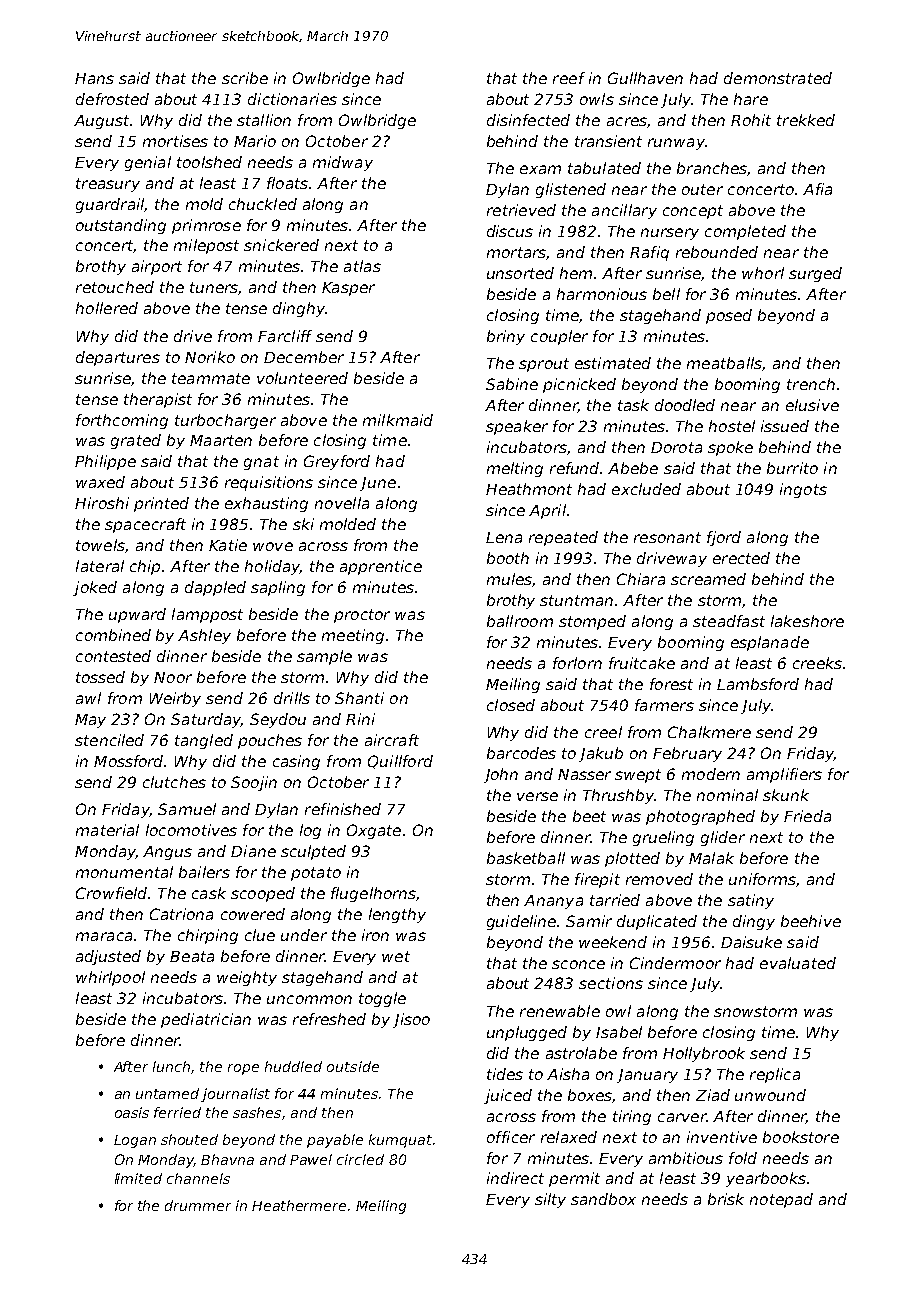  I want to click on Lambsford, so click(758, 684).
